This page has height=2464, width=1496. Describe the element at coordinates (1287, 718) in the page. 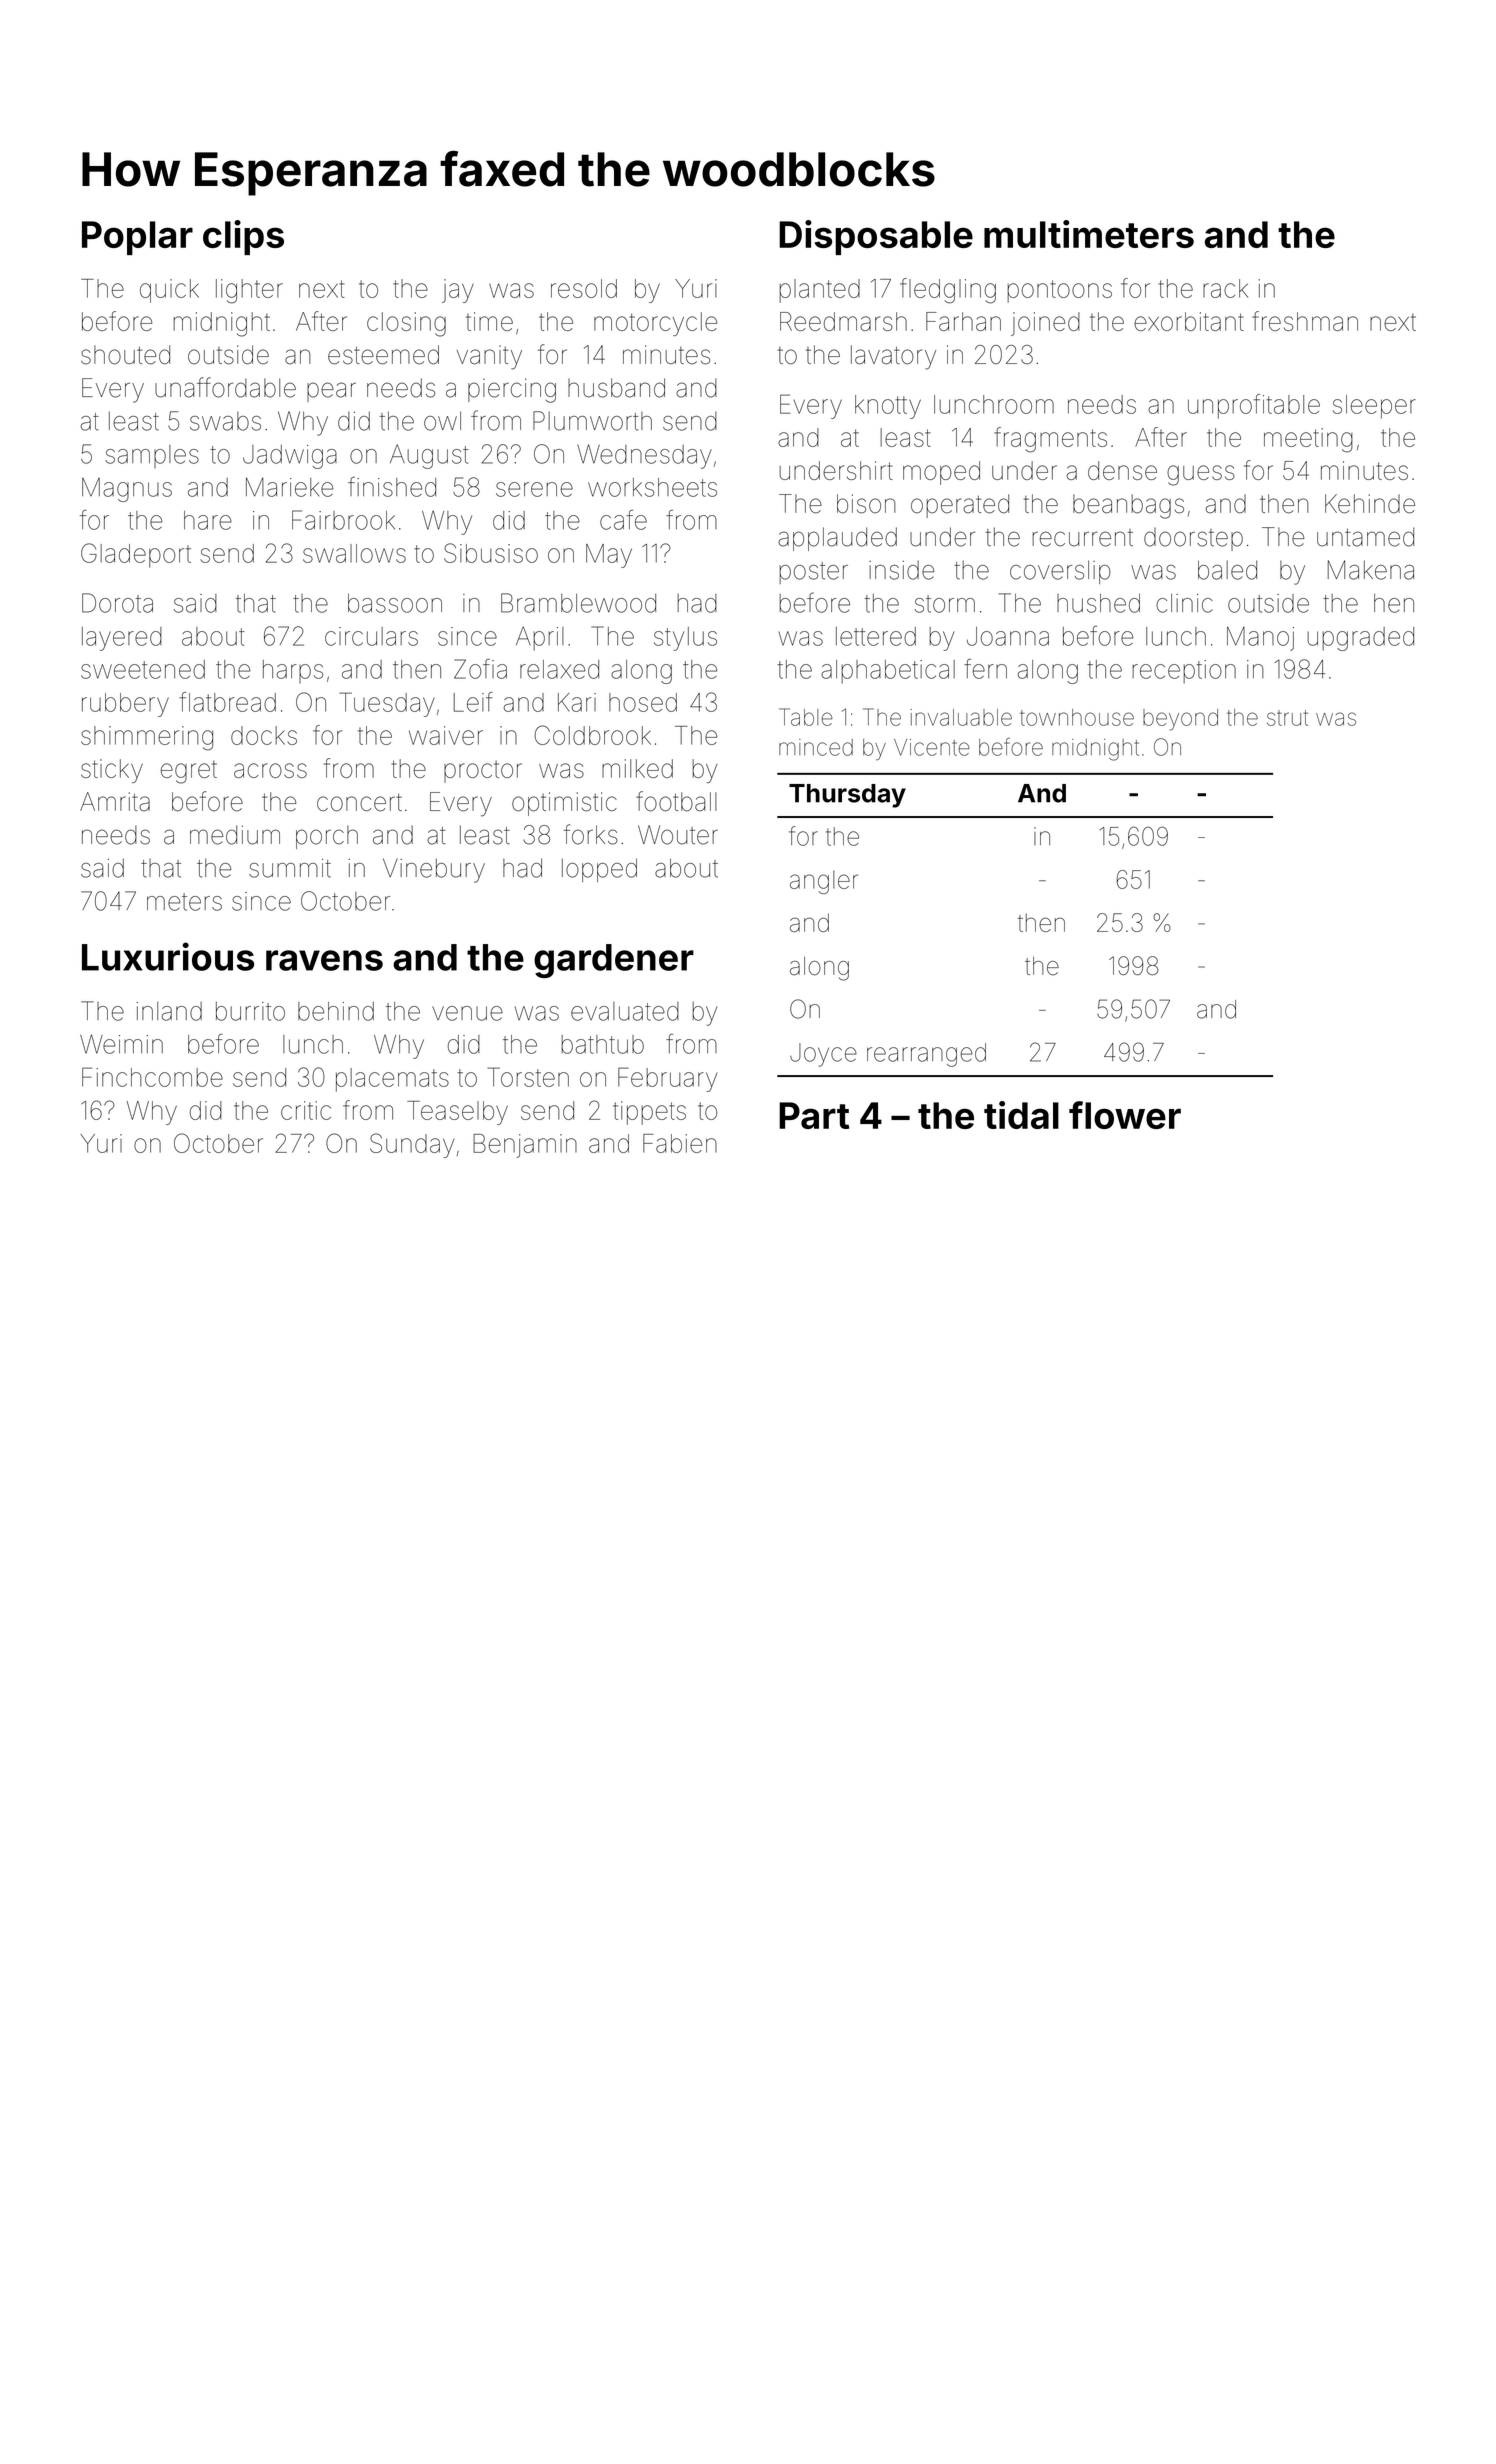

I see `strut` at that location.
